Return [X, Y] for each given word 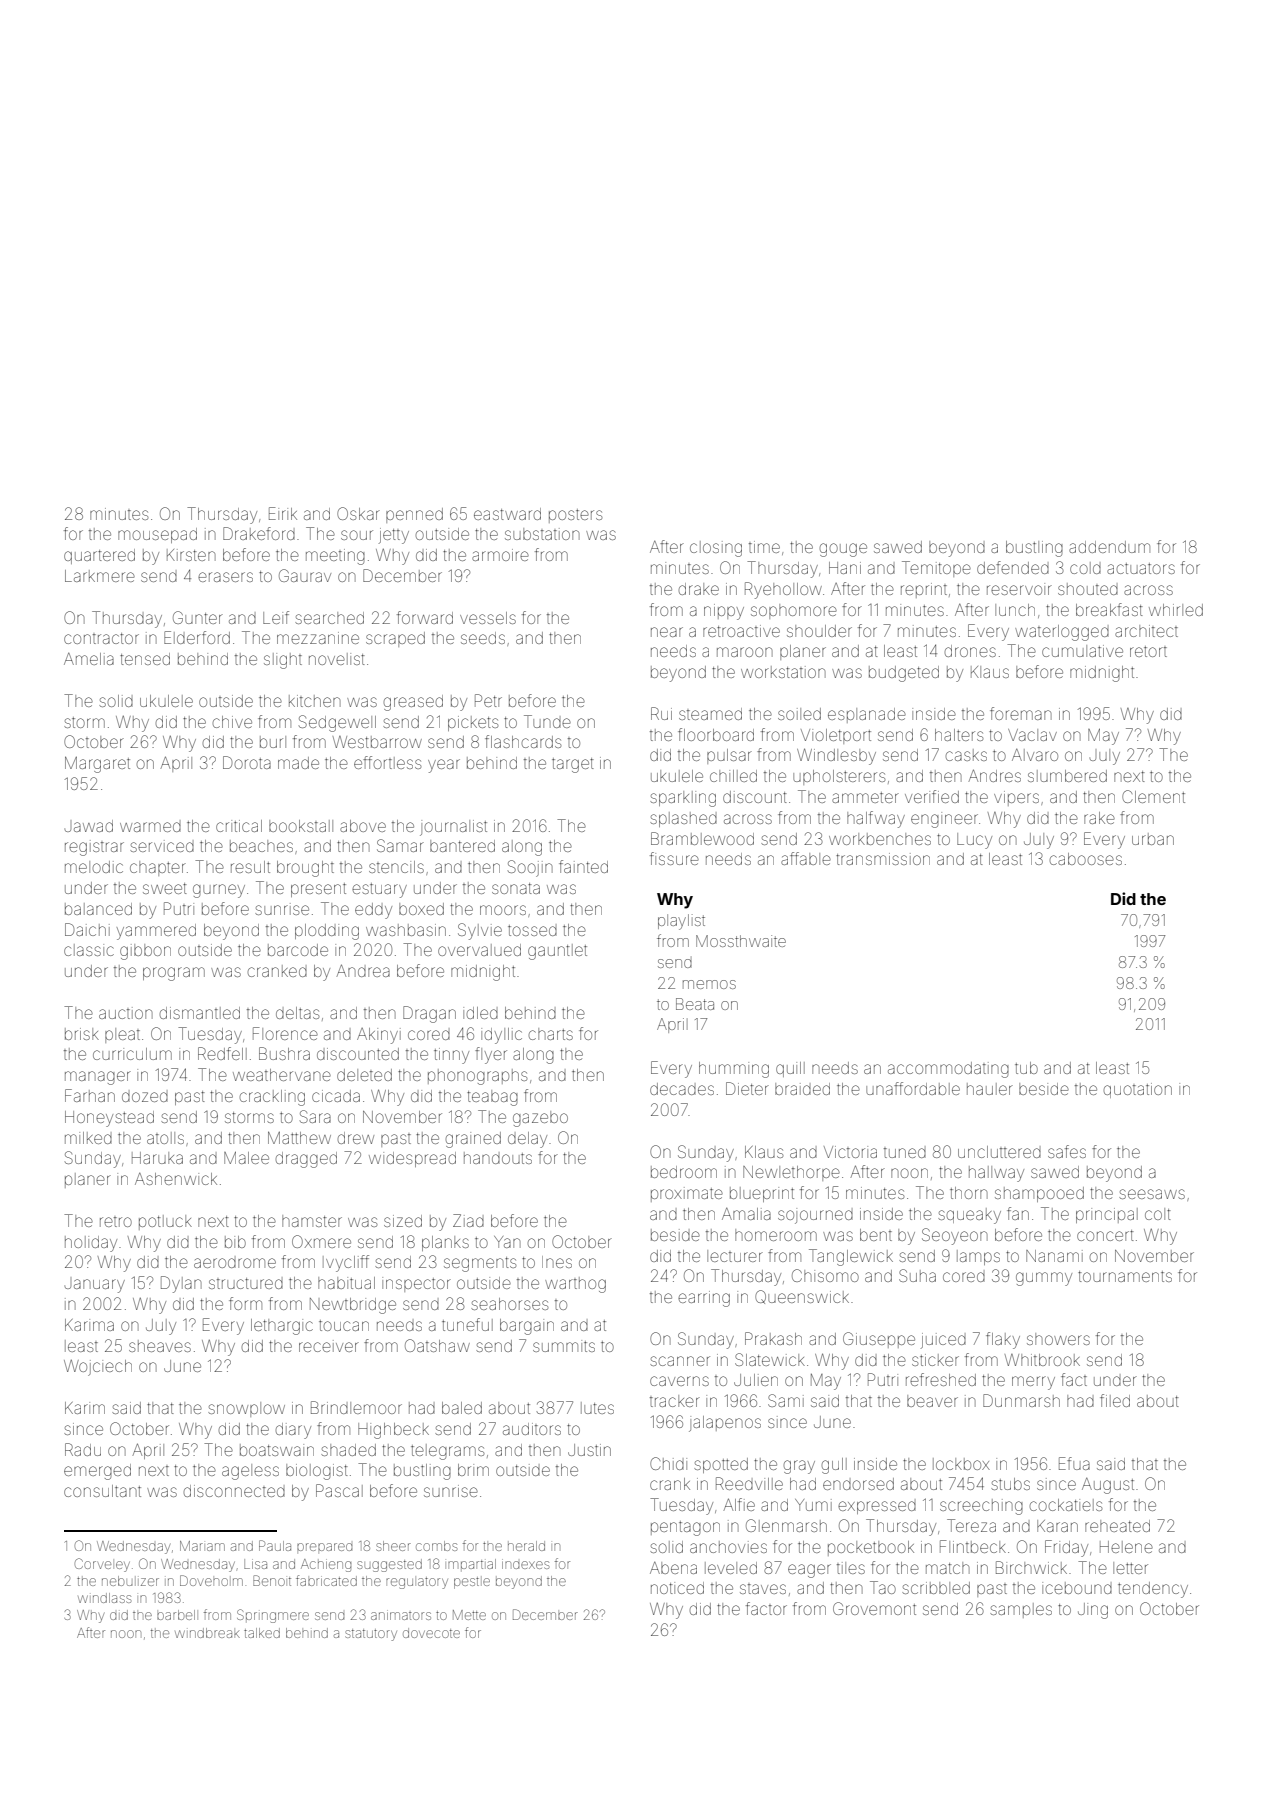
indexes [525, 1564]
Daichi [87, 929]
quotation [1138, 1090]
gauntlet [557, 952]
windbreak [207, 1633]
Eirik [283, 513]
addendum [1109, 547]
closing [716, 549]
